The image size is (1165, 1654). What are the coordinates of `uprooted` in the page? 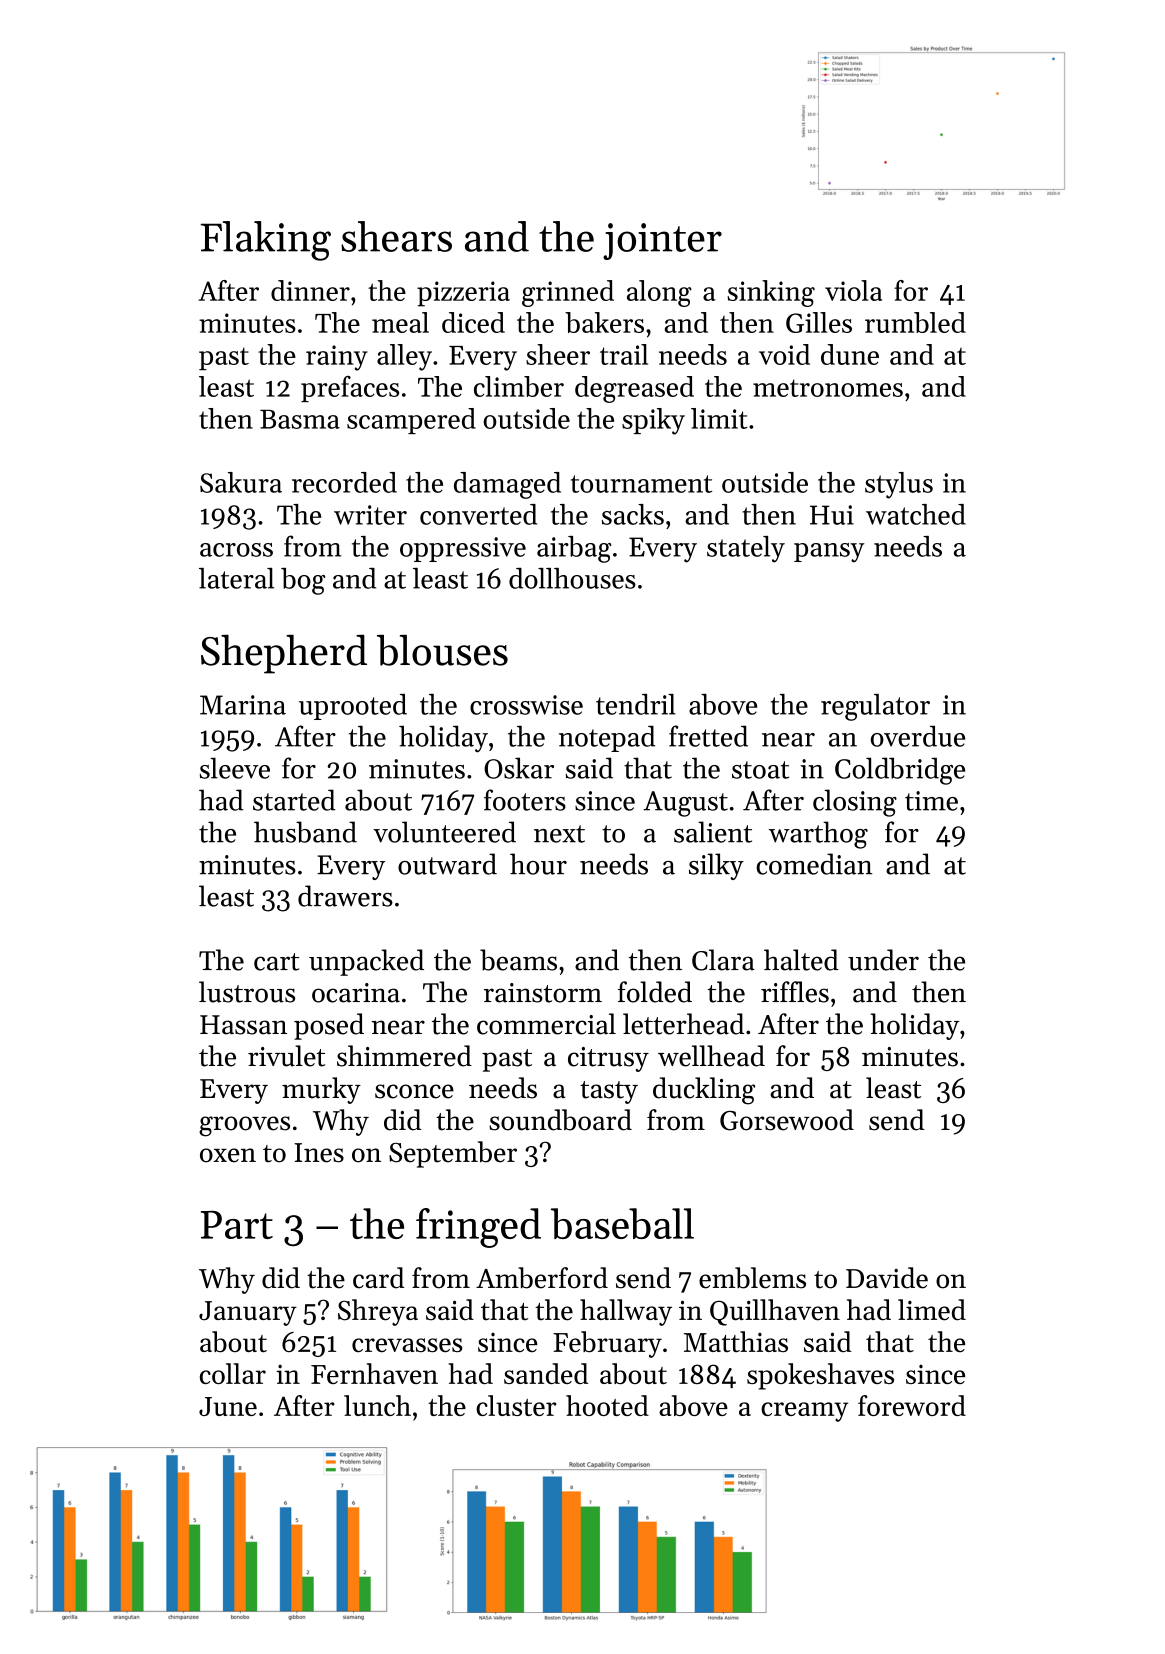 It's located at (353, 707).
